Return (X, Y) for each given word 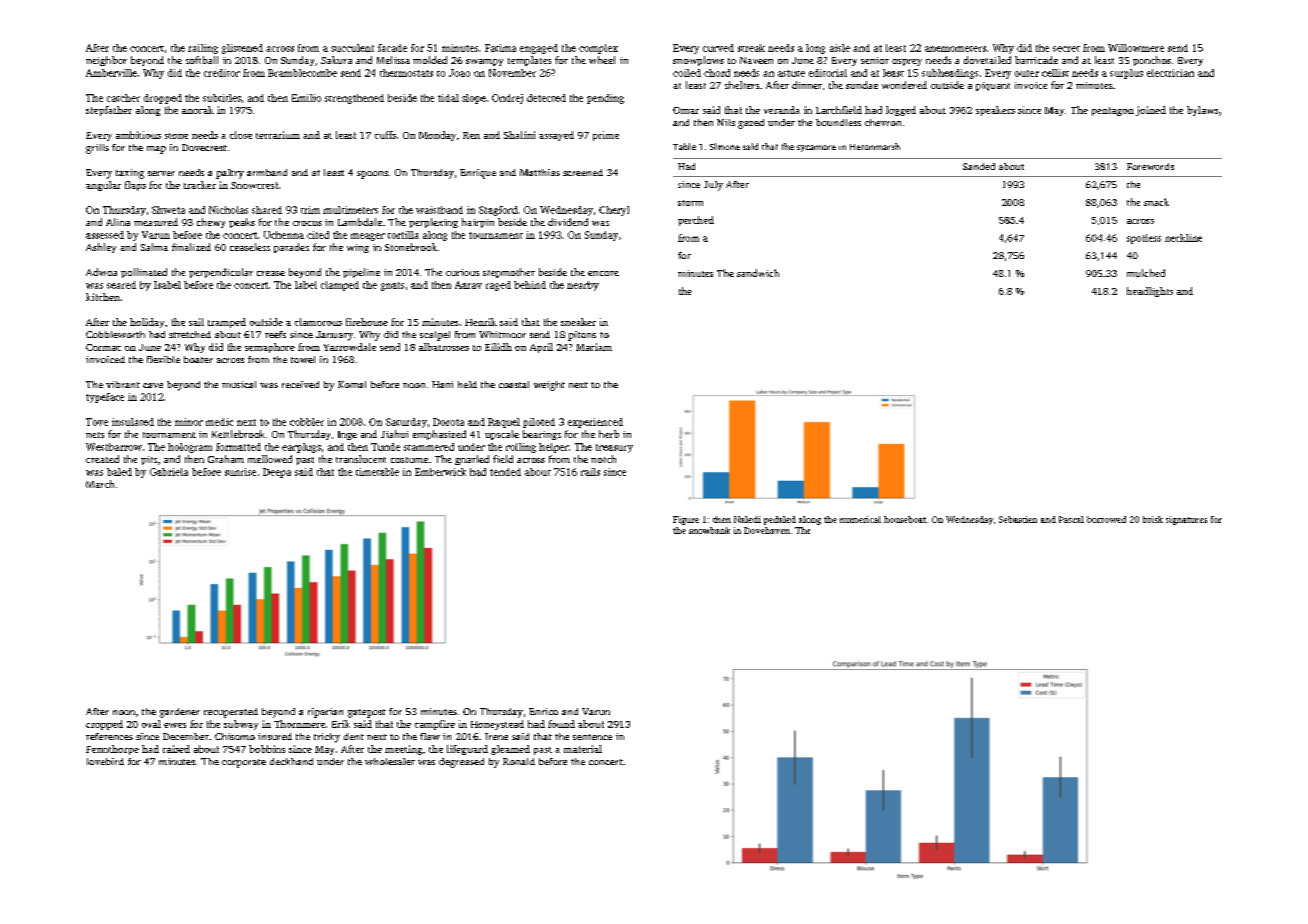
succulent (352, 48)
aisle (840, 48)
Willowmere (1136, 48)
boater (198, 359)
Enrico (543, 711)
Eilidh (498, 347)
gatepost (367, 713)
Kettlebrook (238, 434)
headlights (1150, 292)
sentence (592, 737)
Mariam (594, 347)
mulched (1146, 273)
